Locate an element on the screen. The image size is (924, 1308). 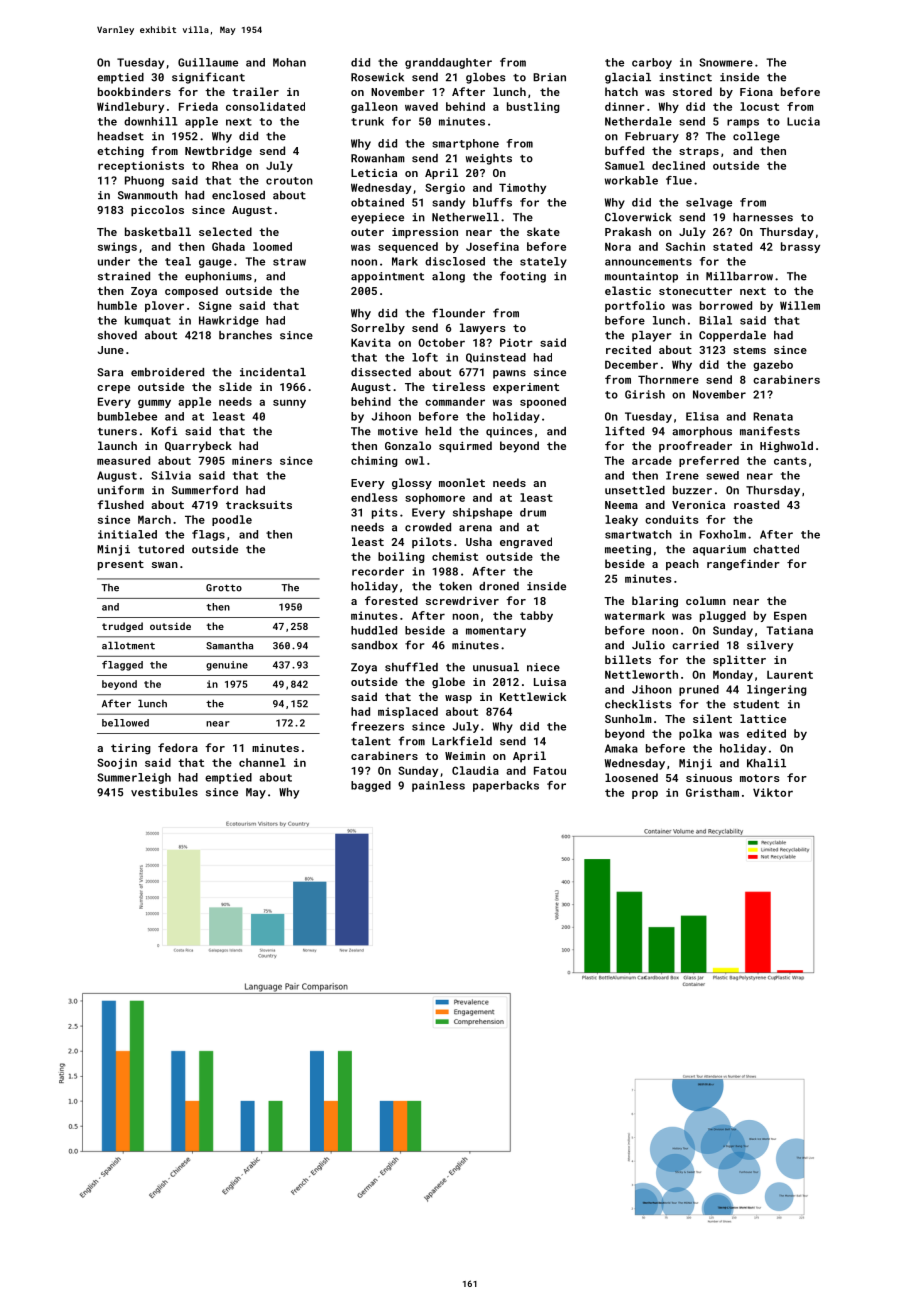
trudged is located at coordinates (122, 627).
